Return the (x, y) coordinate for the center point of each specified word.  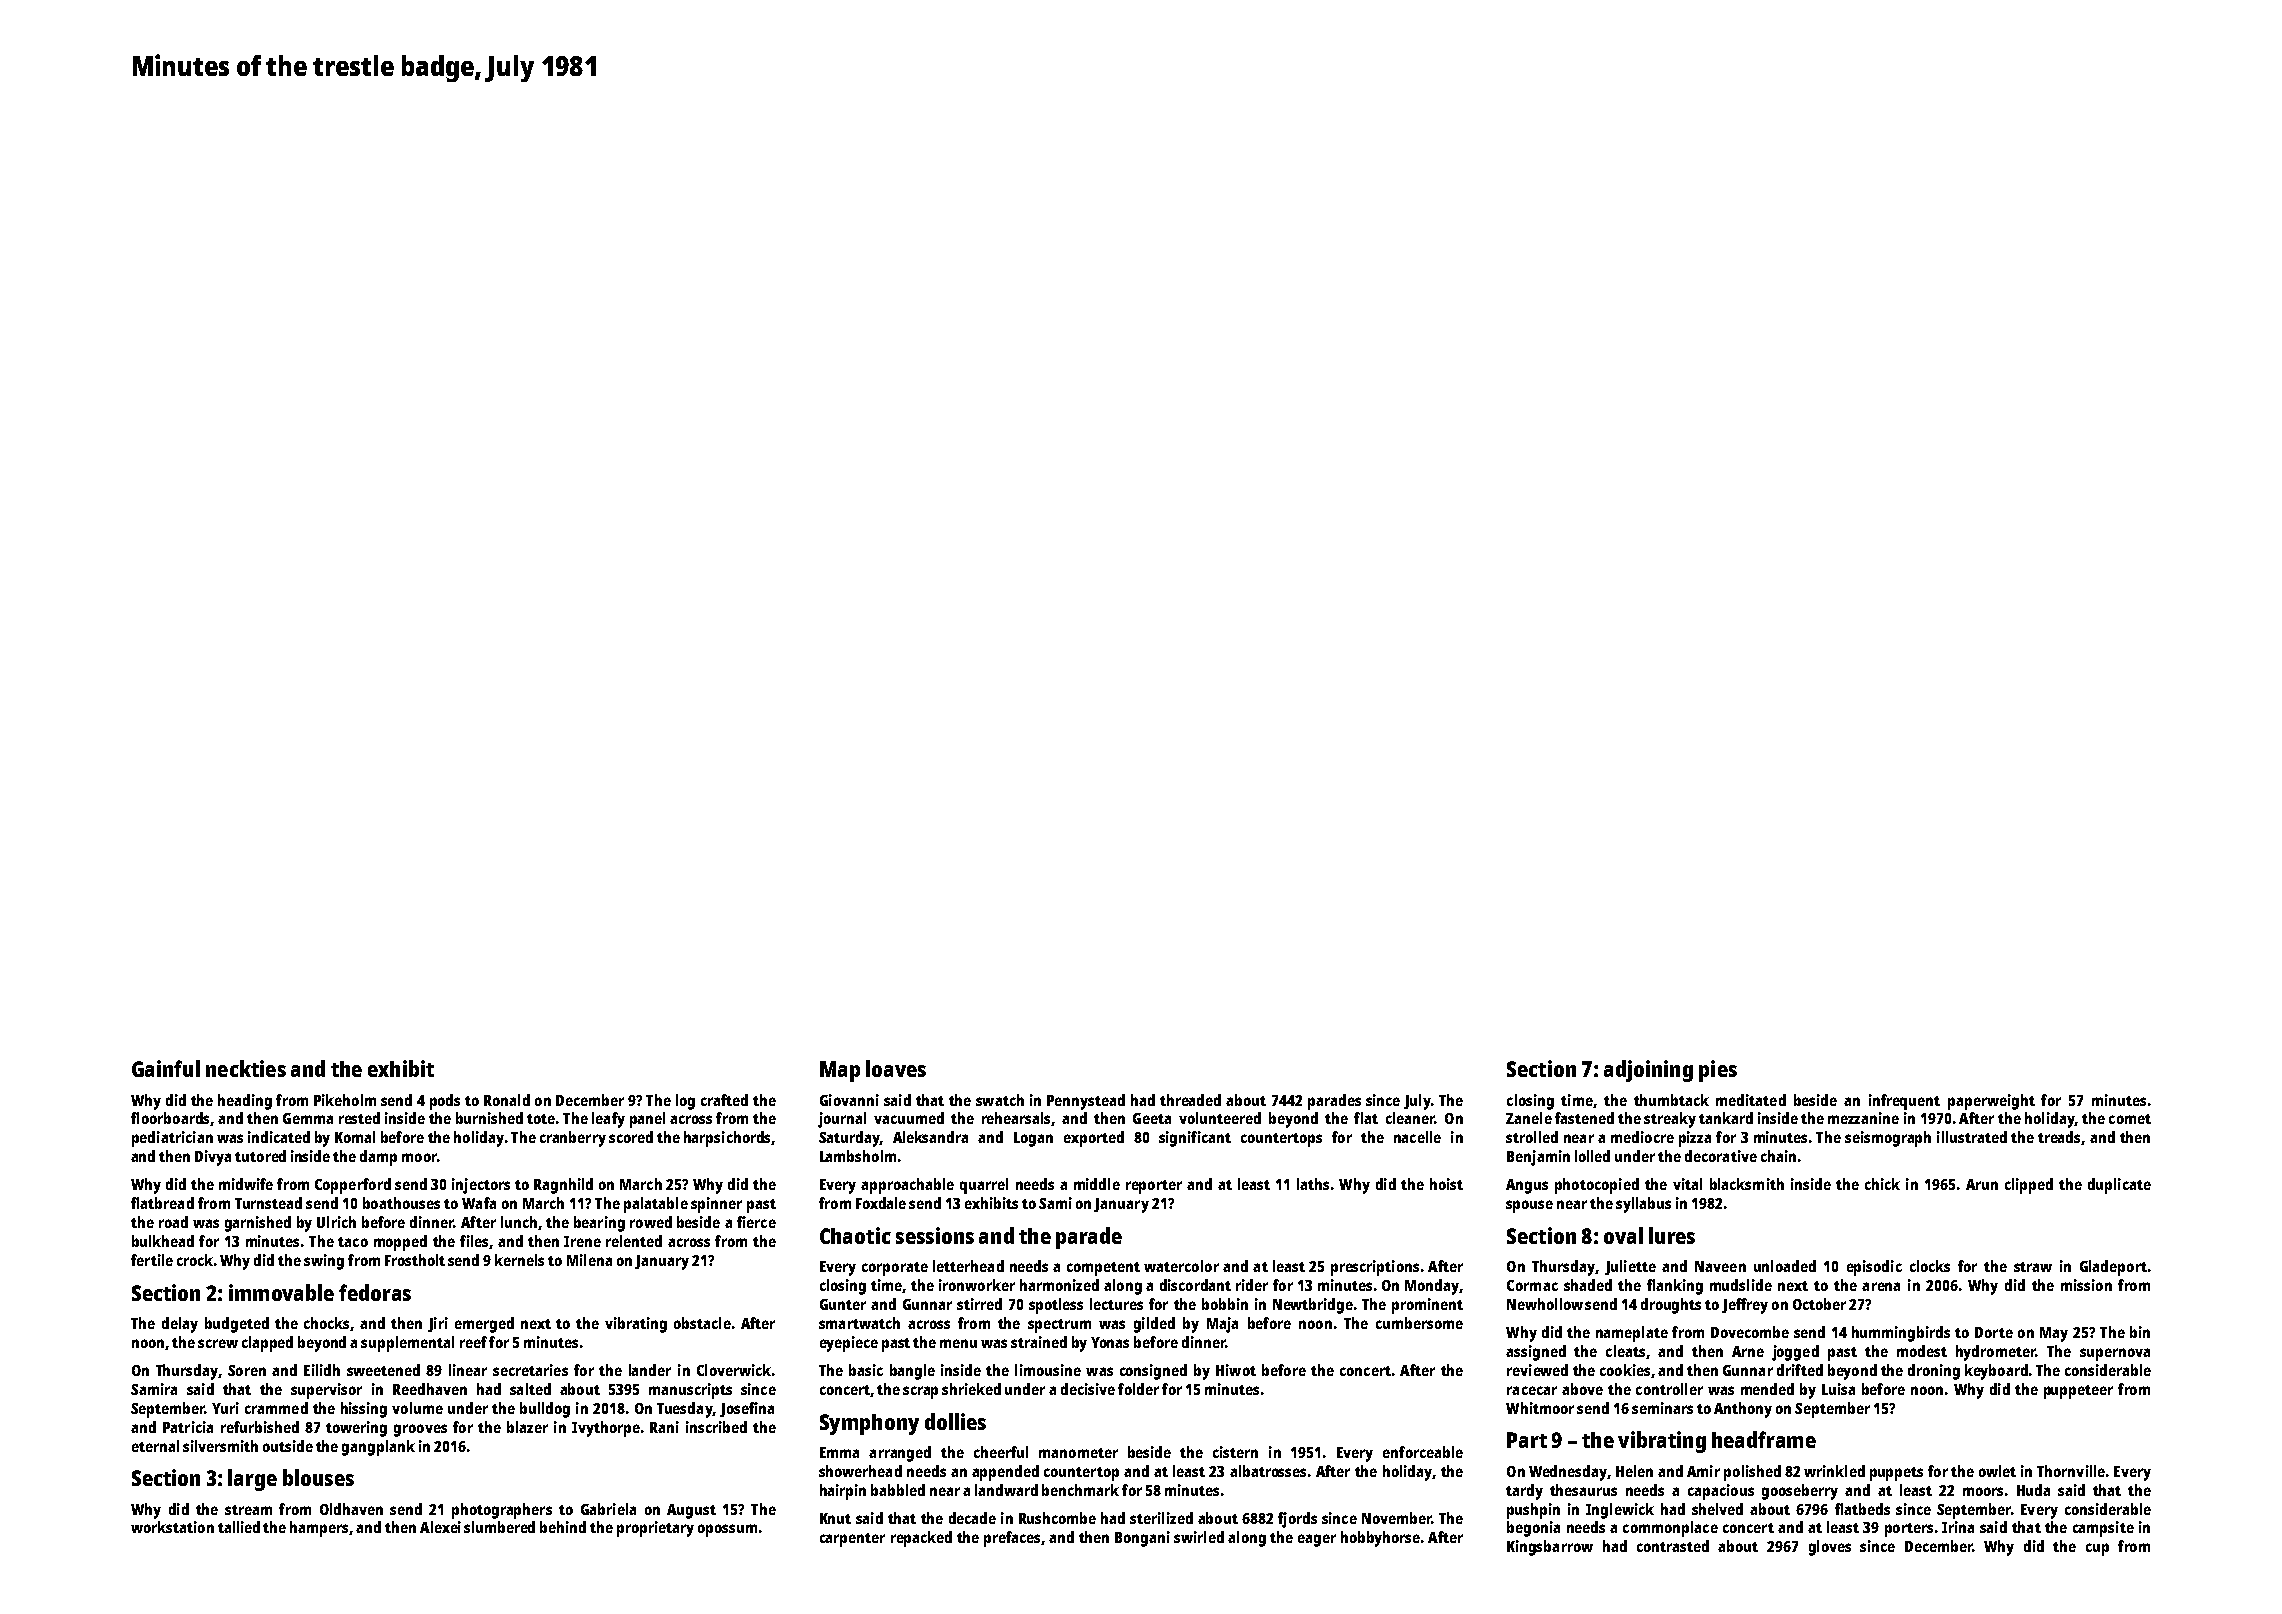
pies (1718, 1071)
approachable (907, 1186)
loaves (896, 1068)
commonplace (1670, 1529)
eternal (155, 1446)
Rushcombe (1057, 1518)
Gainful (166, 1068)
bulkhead (163, 1241)
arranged (900, 1454)
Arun (1982, 1184)
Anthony (1743, 1410)
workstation (172, 1527)
